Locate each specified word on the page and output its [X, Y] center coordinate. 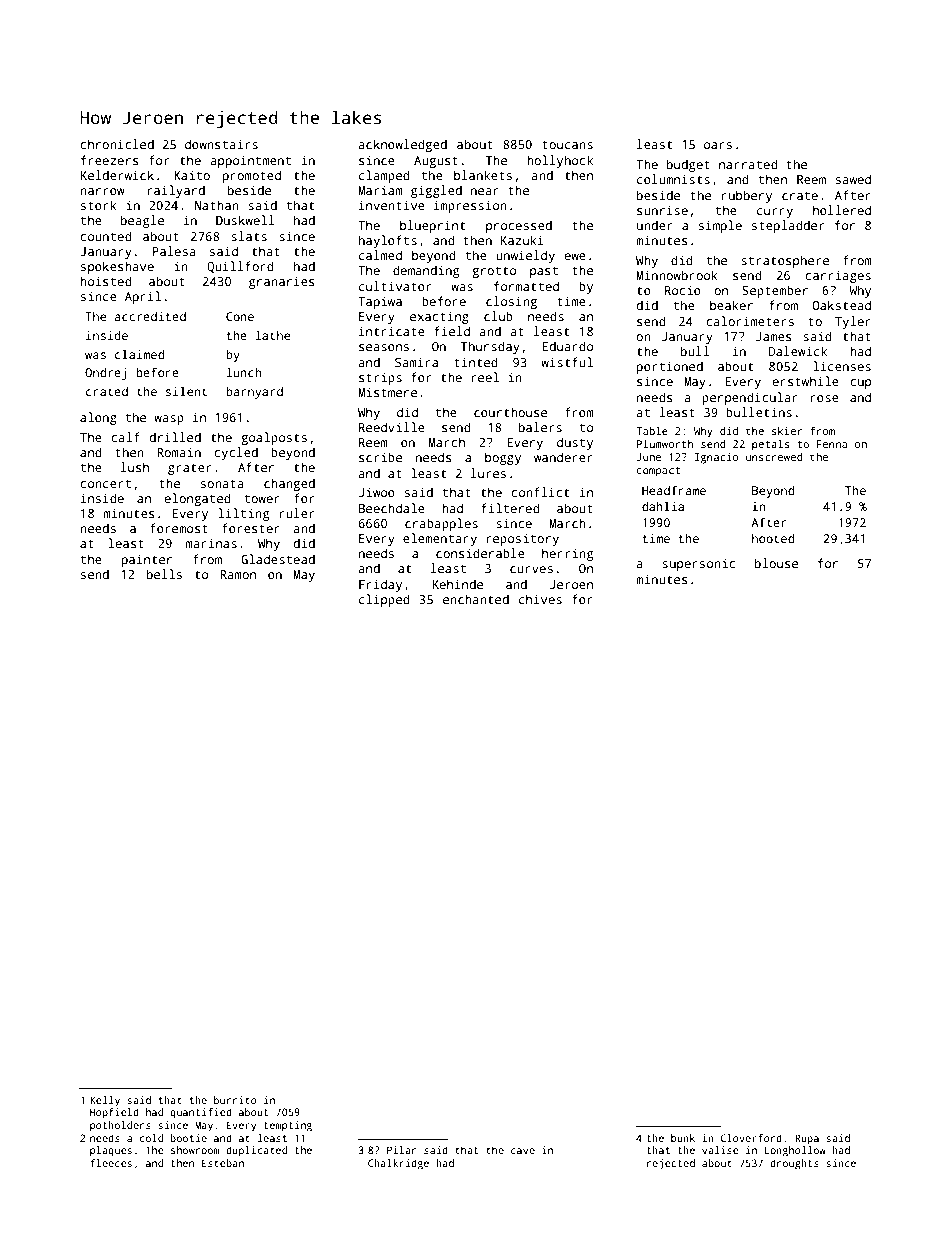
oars [718, 145]
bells [164, 574]
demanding [426, 271]
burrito [235, 1100]
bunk [683, 1138]
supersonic [698, 564]
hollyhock [560, 161]
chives [540, 599]
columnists [673, 179]
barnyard [254, 393]
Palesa [174, 251]
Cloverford [751, 1138]
